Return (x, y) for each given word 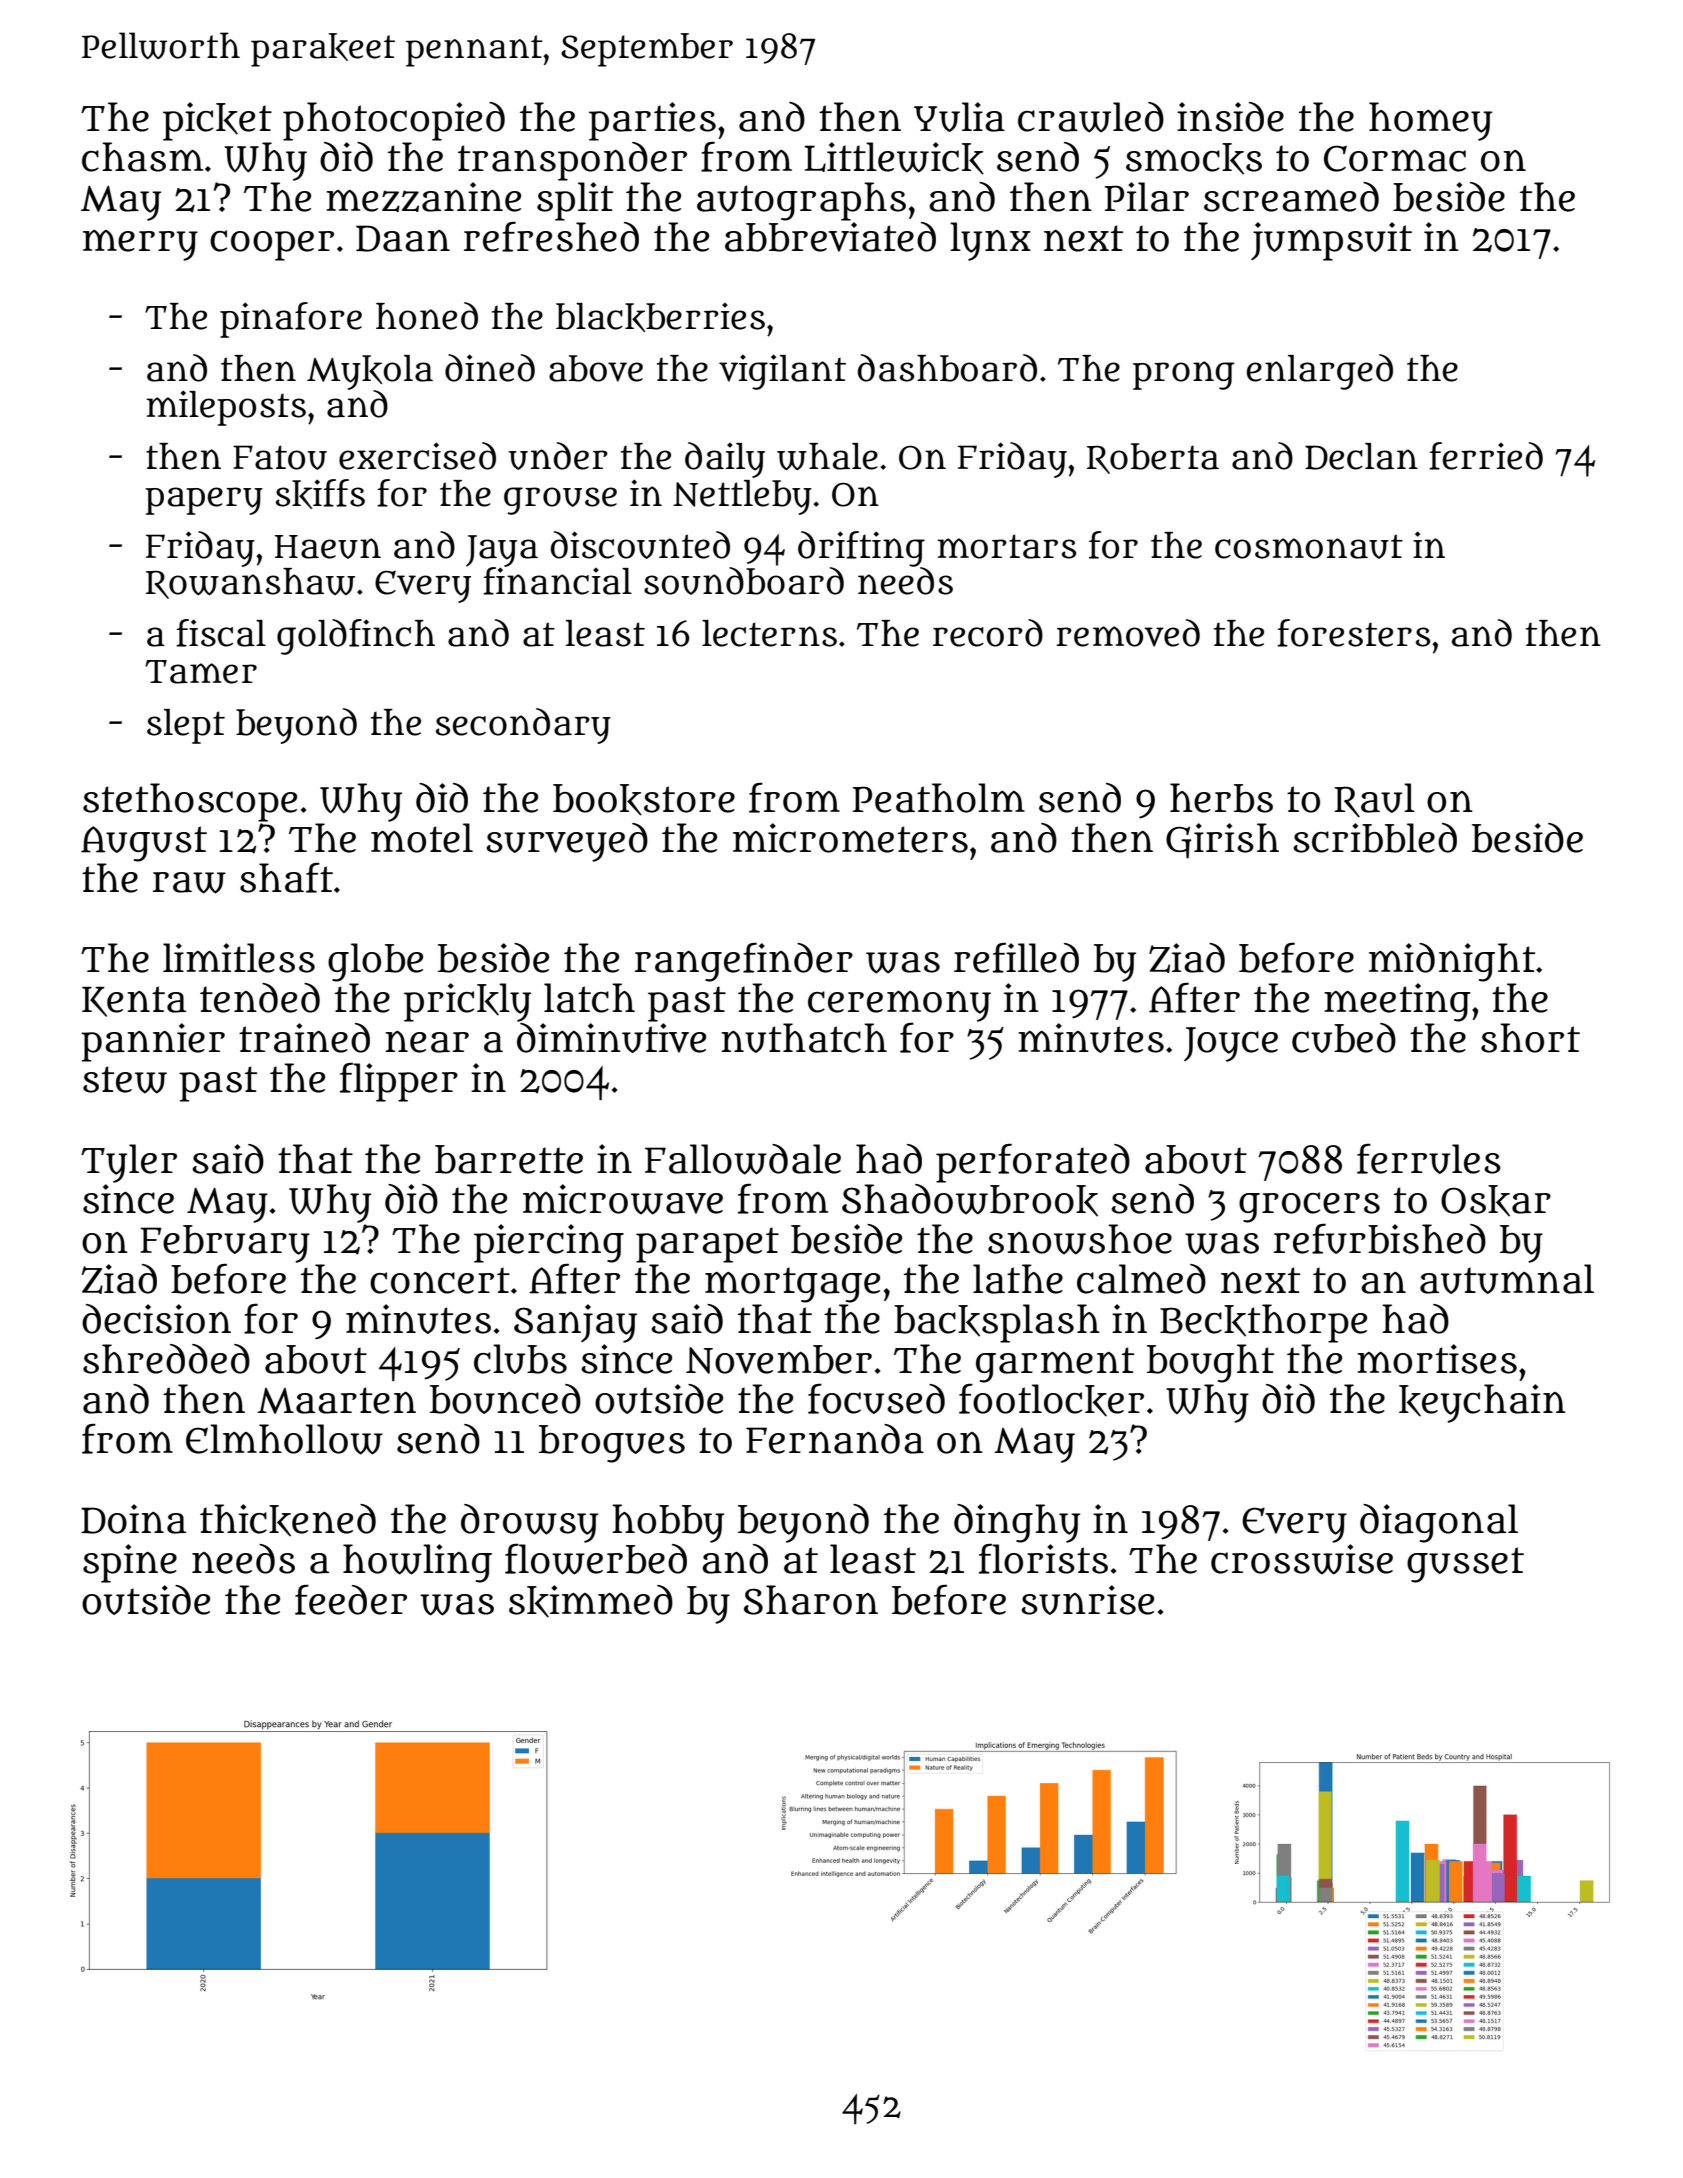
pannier (153, 1042)
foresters (1353, 633)
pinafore (291, 320)
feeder (351, 1600)
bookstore (644, 800)
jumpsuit (1331, 241)
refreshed (551, 237)
